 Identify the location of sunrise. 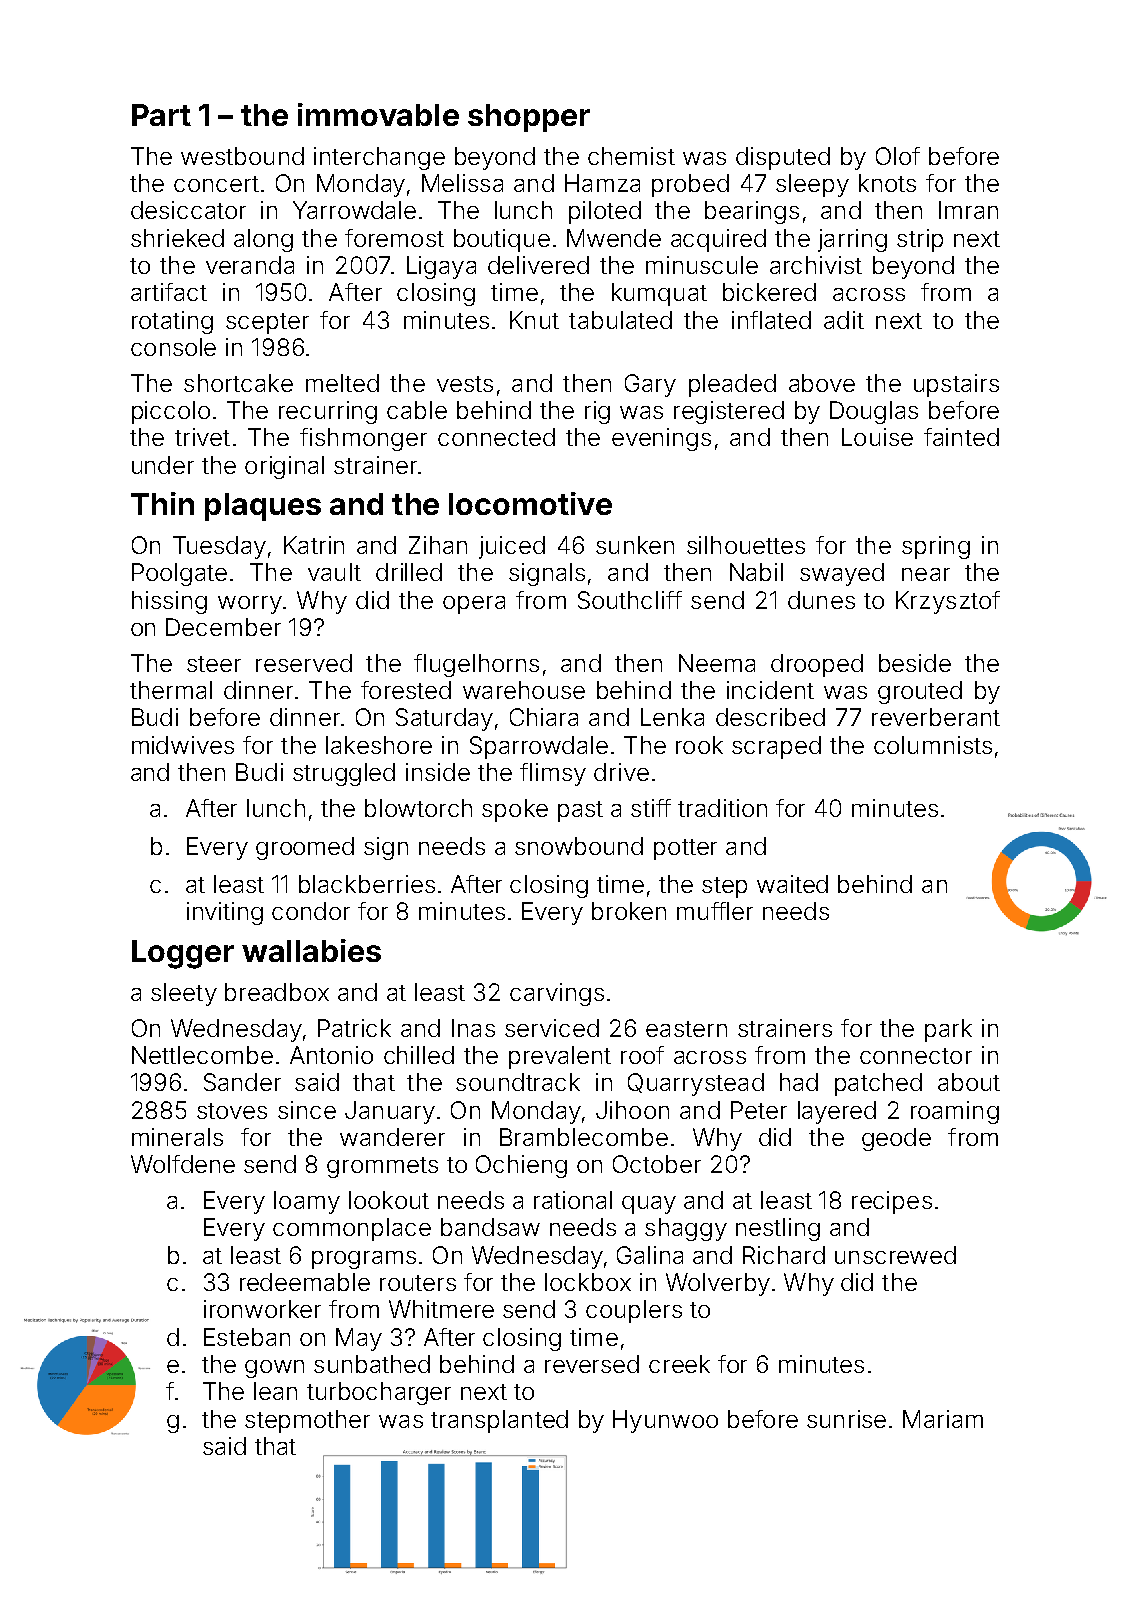
(846, 1419).
